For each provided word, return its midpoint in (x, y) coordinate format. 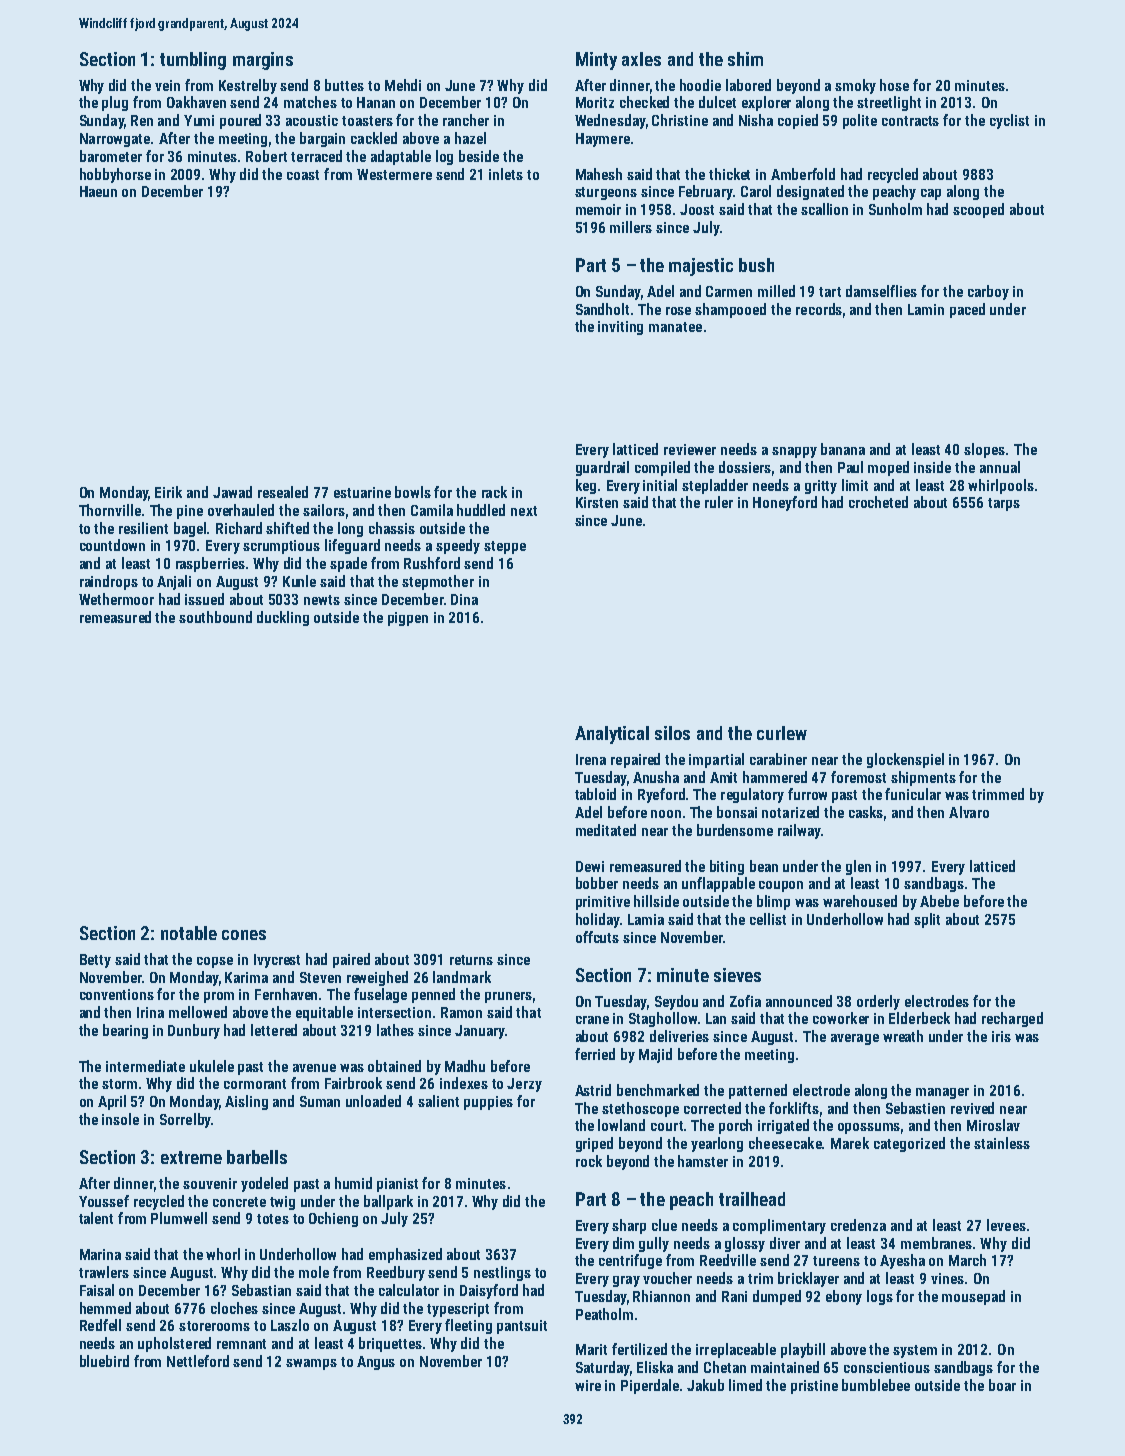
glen (858, 867)
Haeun (98, 191)
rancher (466, 120)
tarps (1004, 504)
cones (244, 935)
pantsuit (522, 1327)
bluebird (104, 1361)
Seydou (676, 1002)
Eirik (168, 492)
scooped (978, 210)
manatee (675, 327)
